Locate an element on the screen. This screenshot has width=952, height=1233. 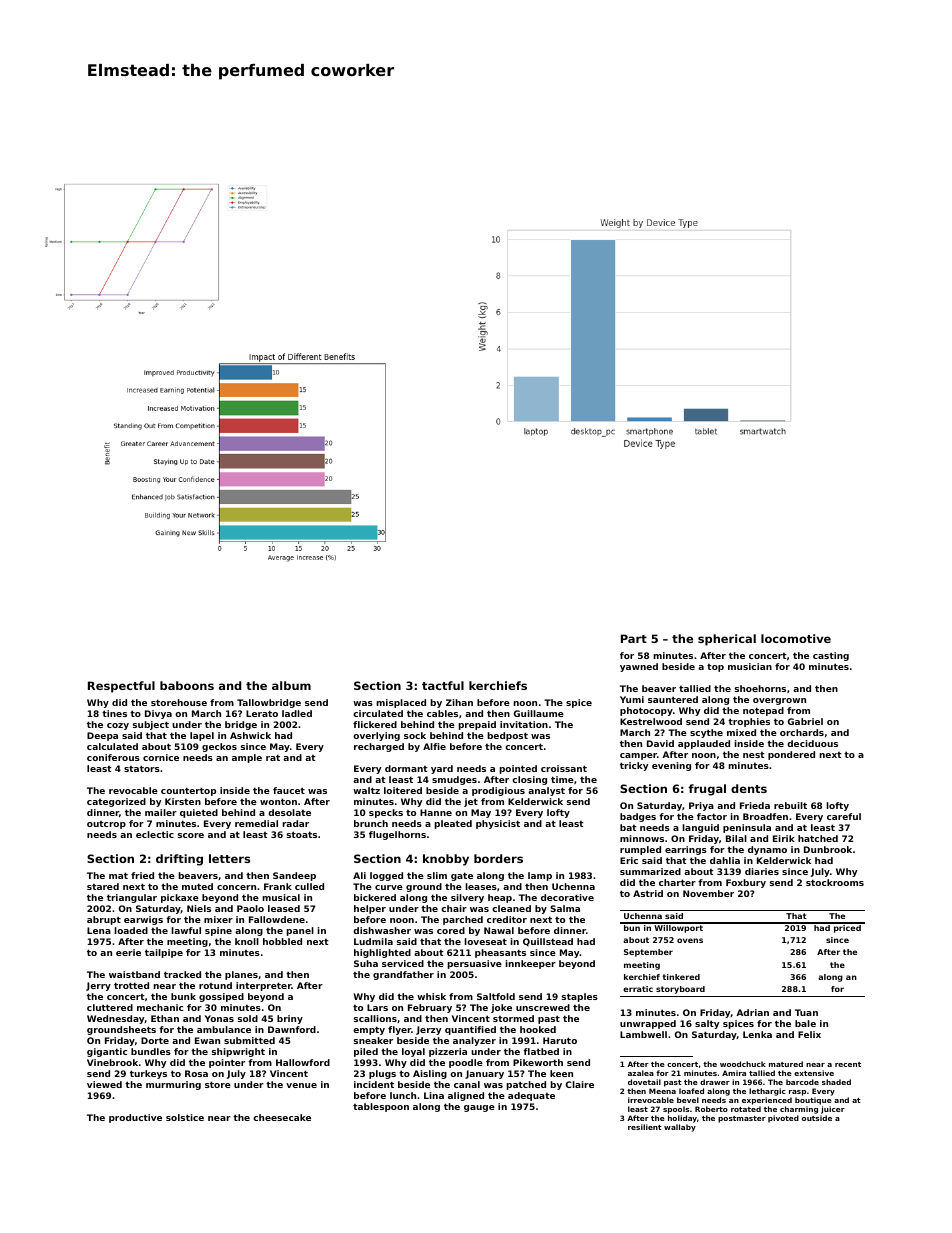
Ashwick is located at coordinates (250, 735).
